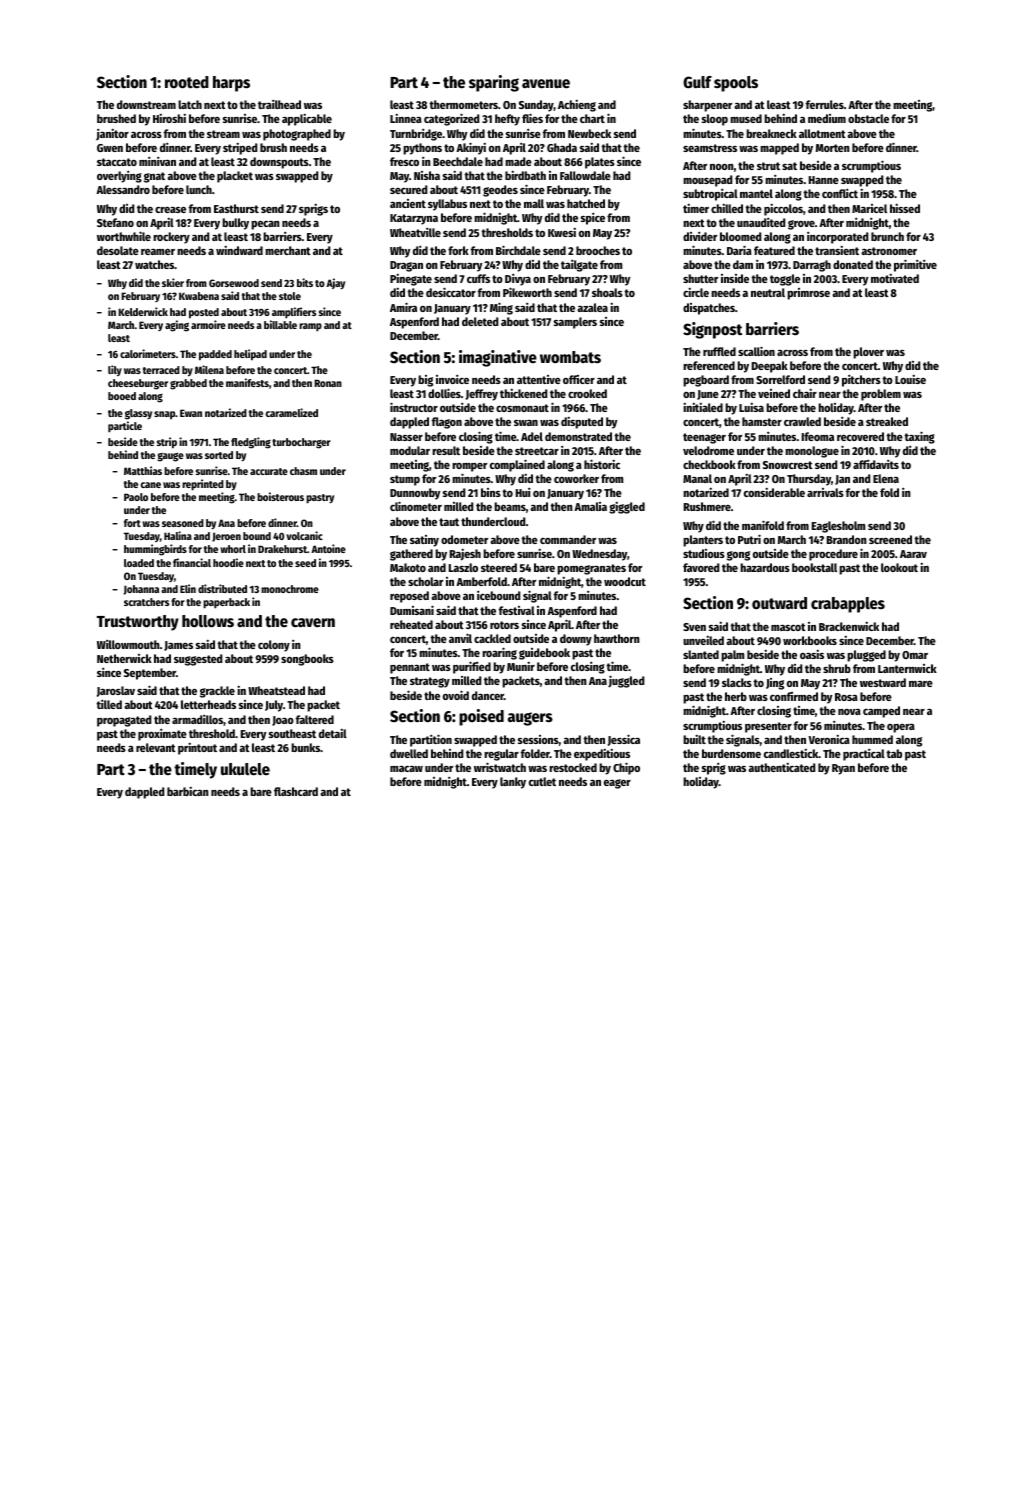 This image has width=1036, height=1500. I want to click on ukulele, so click(245, 769).
